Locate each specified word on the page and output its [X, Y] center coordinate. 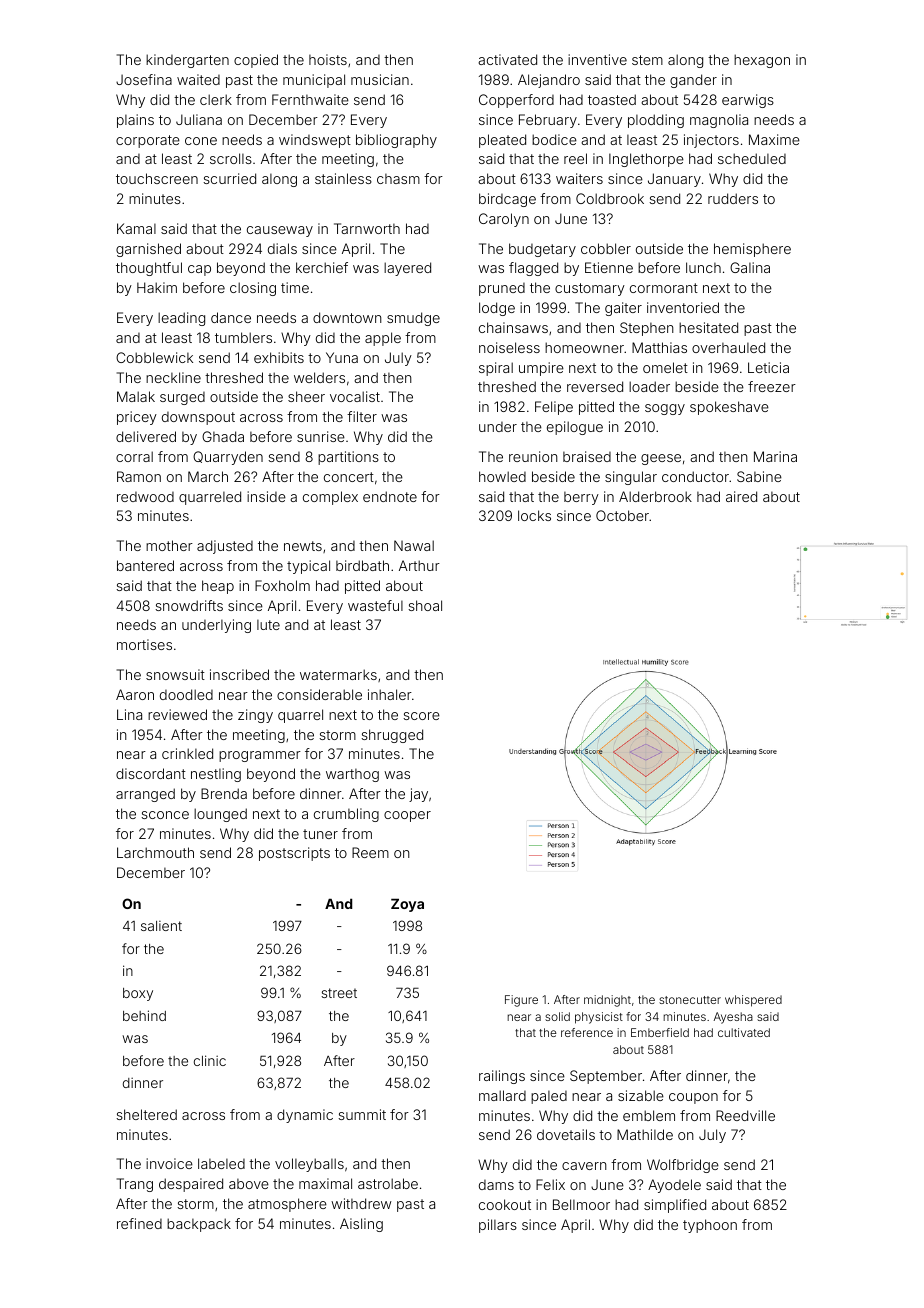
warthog [352, 775]
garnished [148, 250]
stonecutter [690, 1000]
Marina [775, 456]
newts [303, 546]
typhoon [710, 1226]
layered [407, 269]
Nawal [414, 545]
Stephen [647, 329]
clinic [210, 1060]
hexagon [762, 61]
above [249, 1184]
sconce [165, 815]
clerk [216, 99]
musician [380, 79]
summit [362, 1114]
